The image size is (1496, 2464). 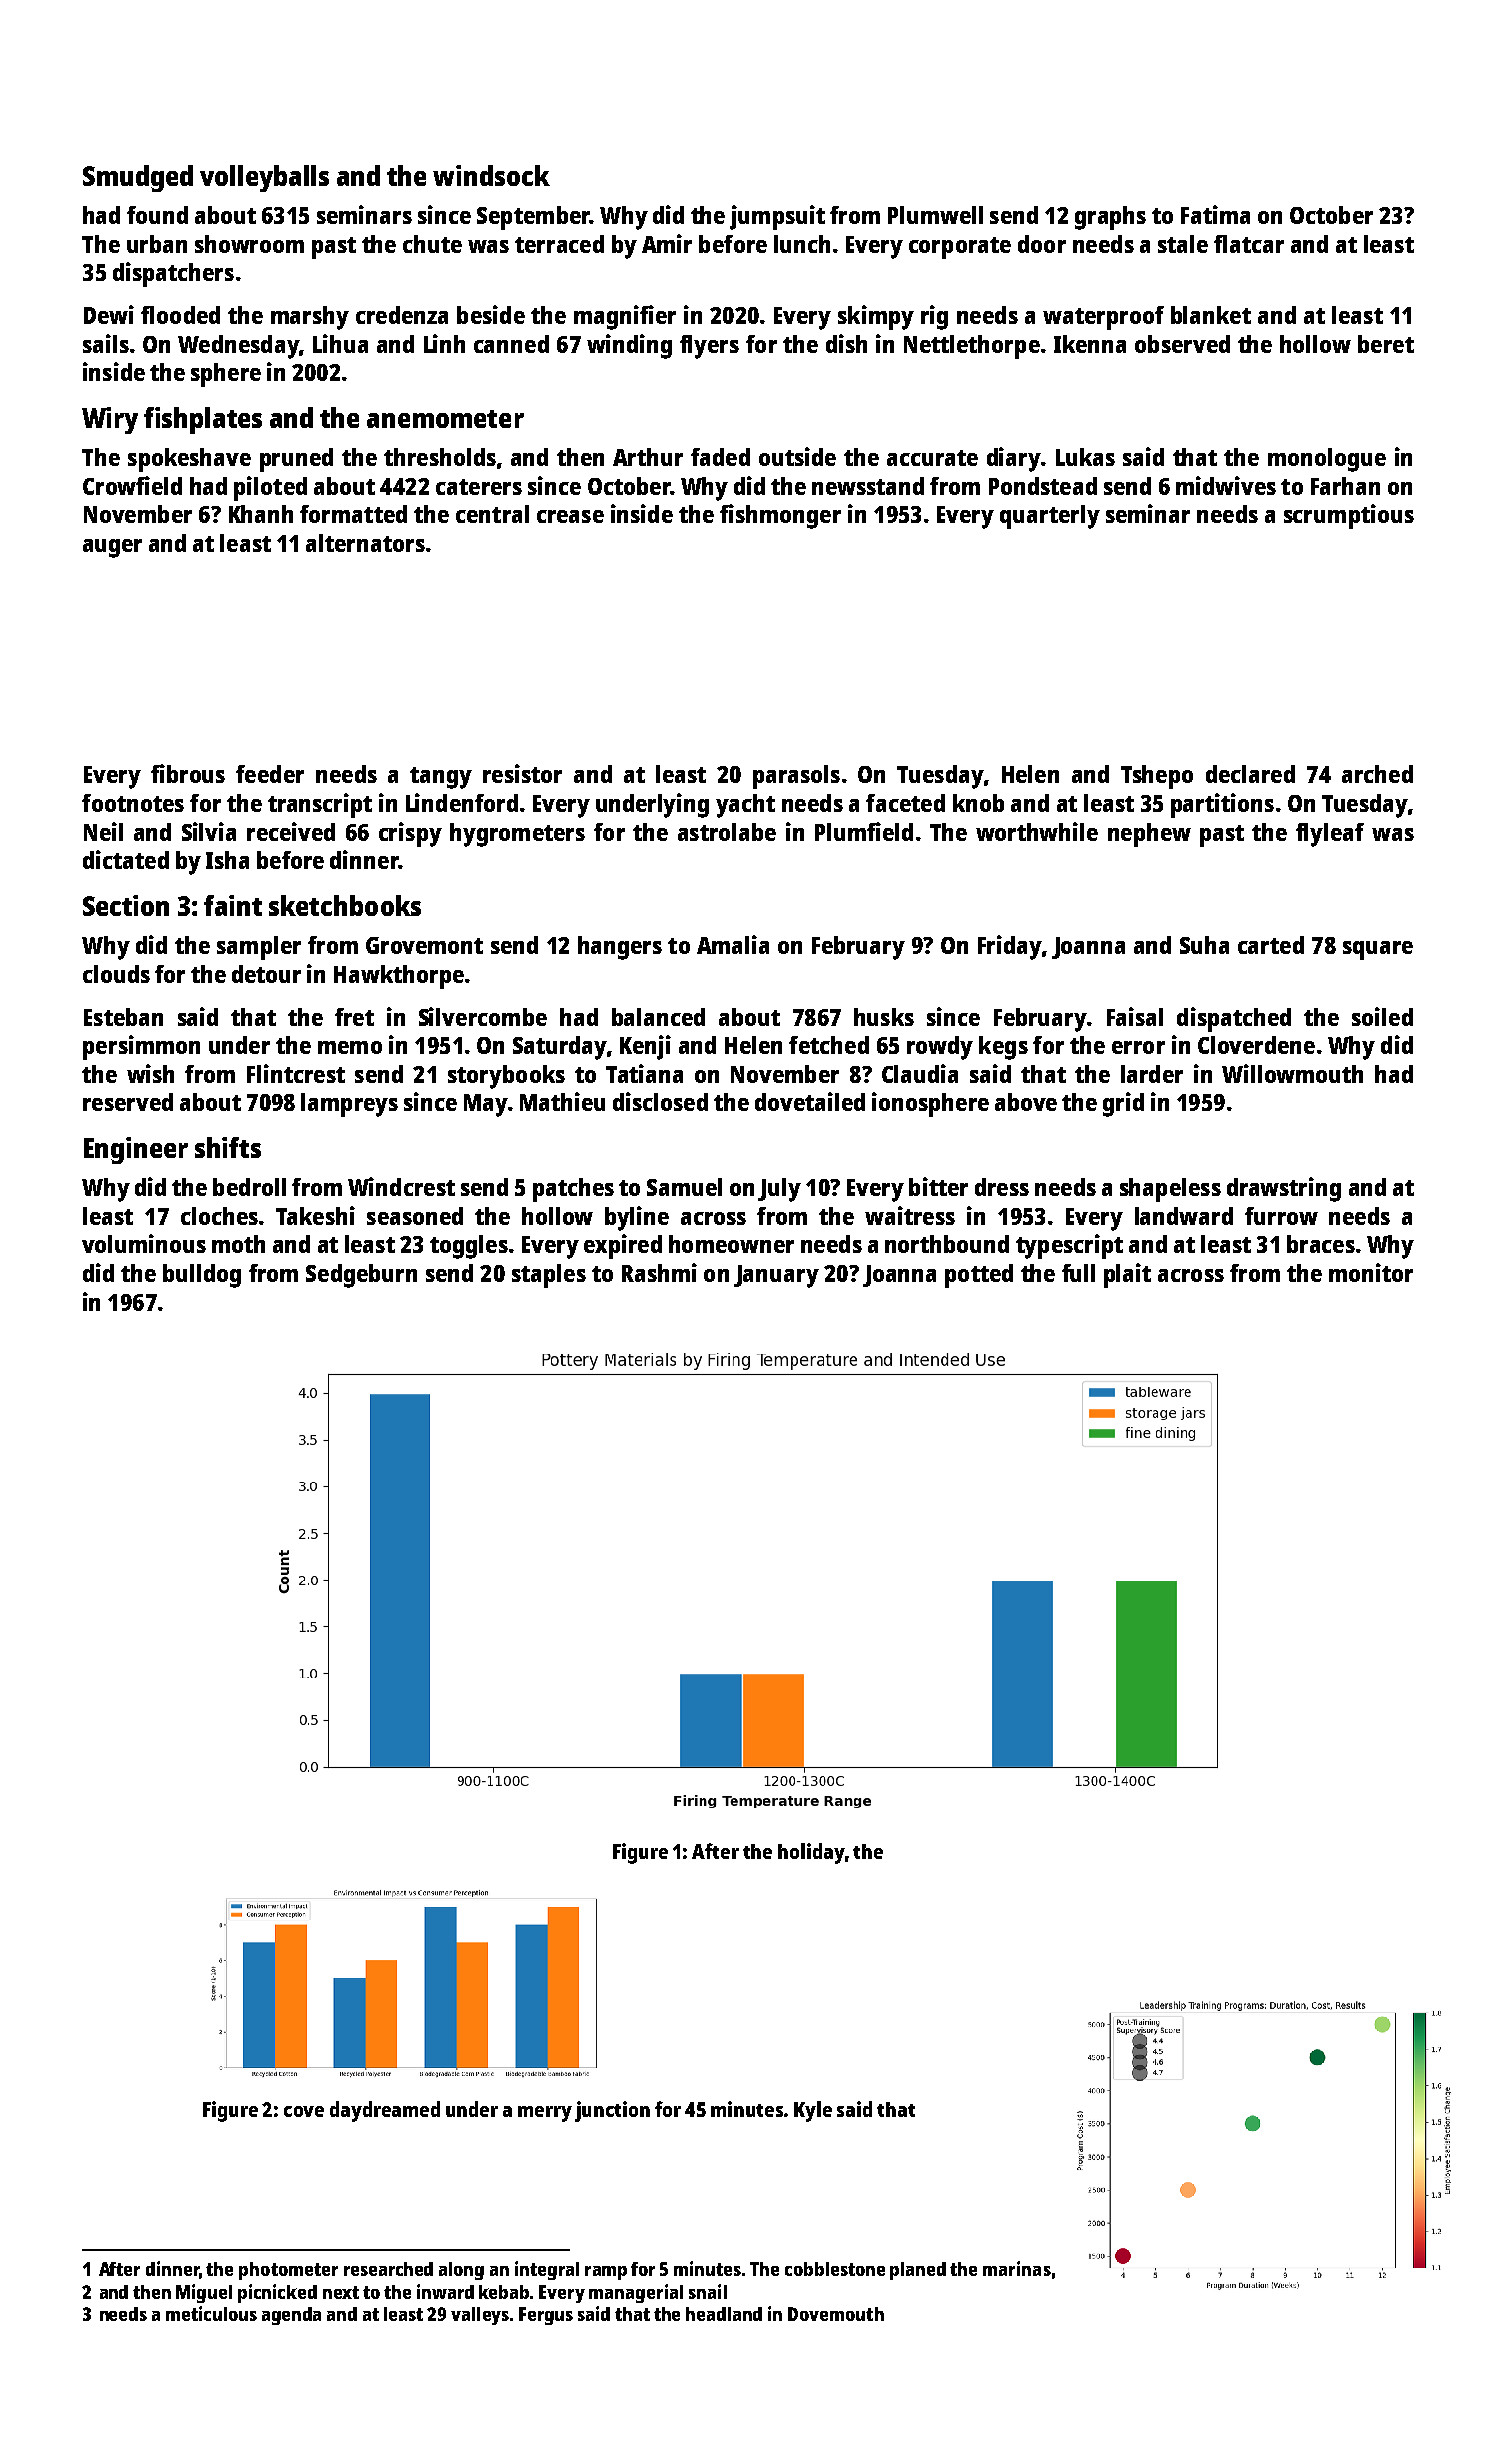 I want to click on Sedgeburn, so click(x=361, y=1276).
